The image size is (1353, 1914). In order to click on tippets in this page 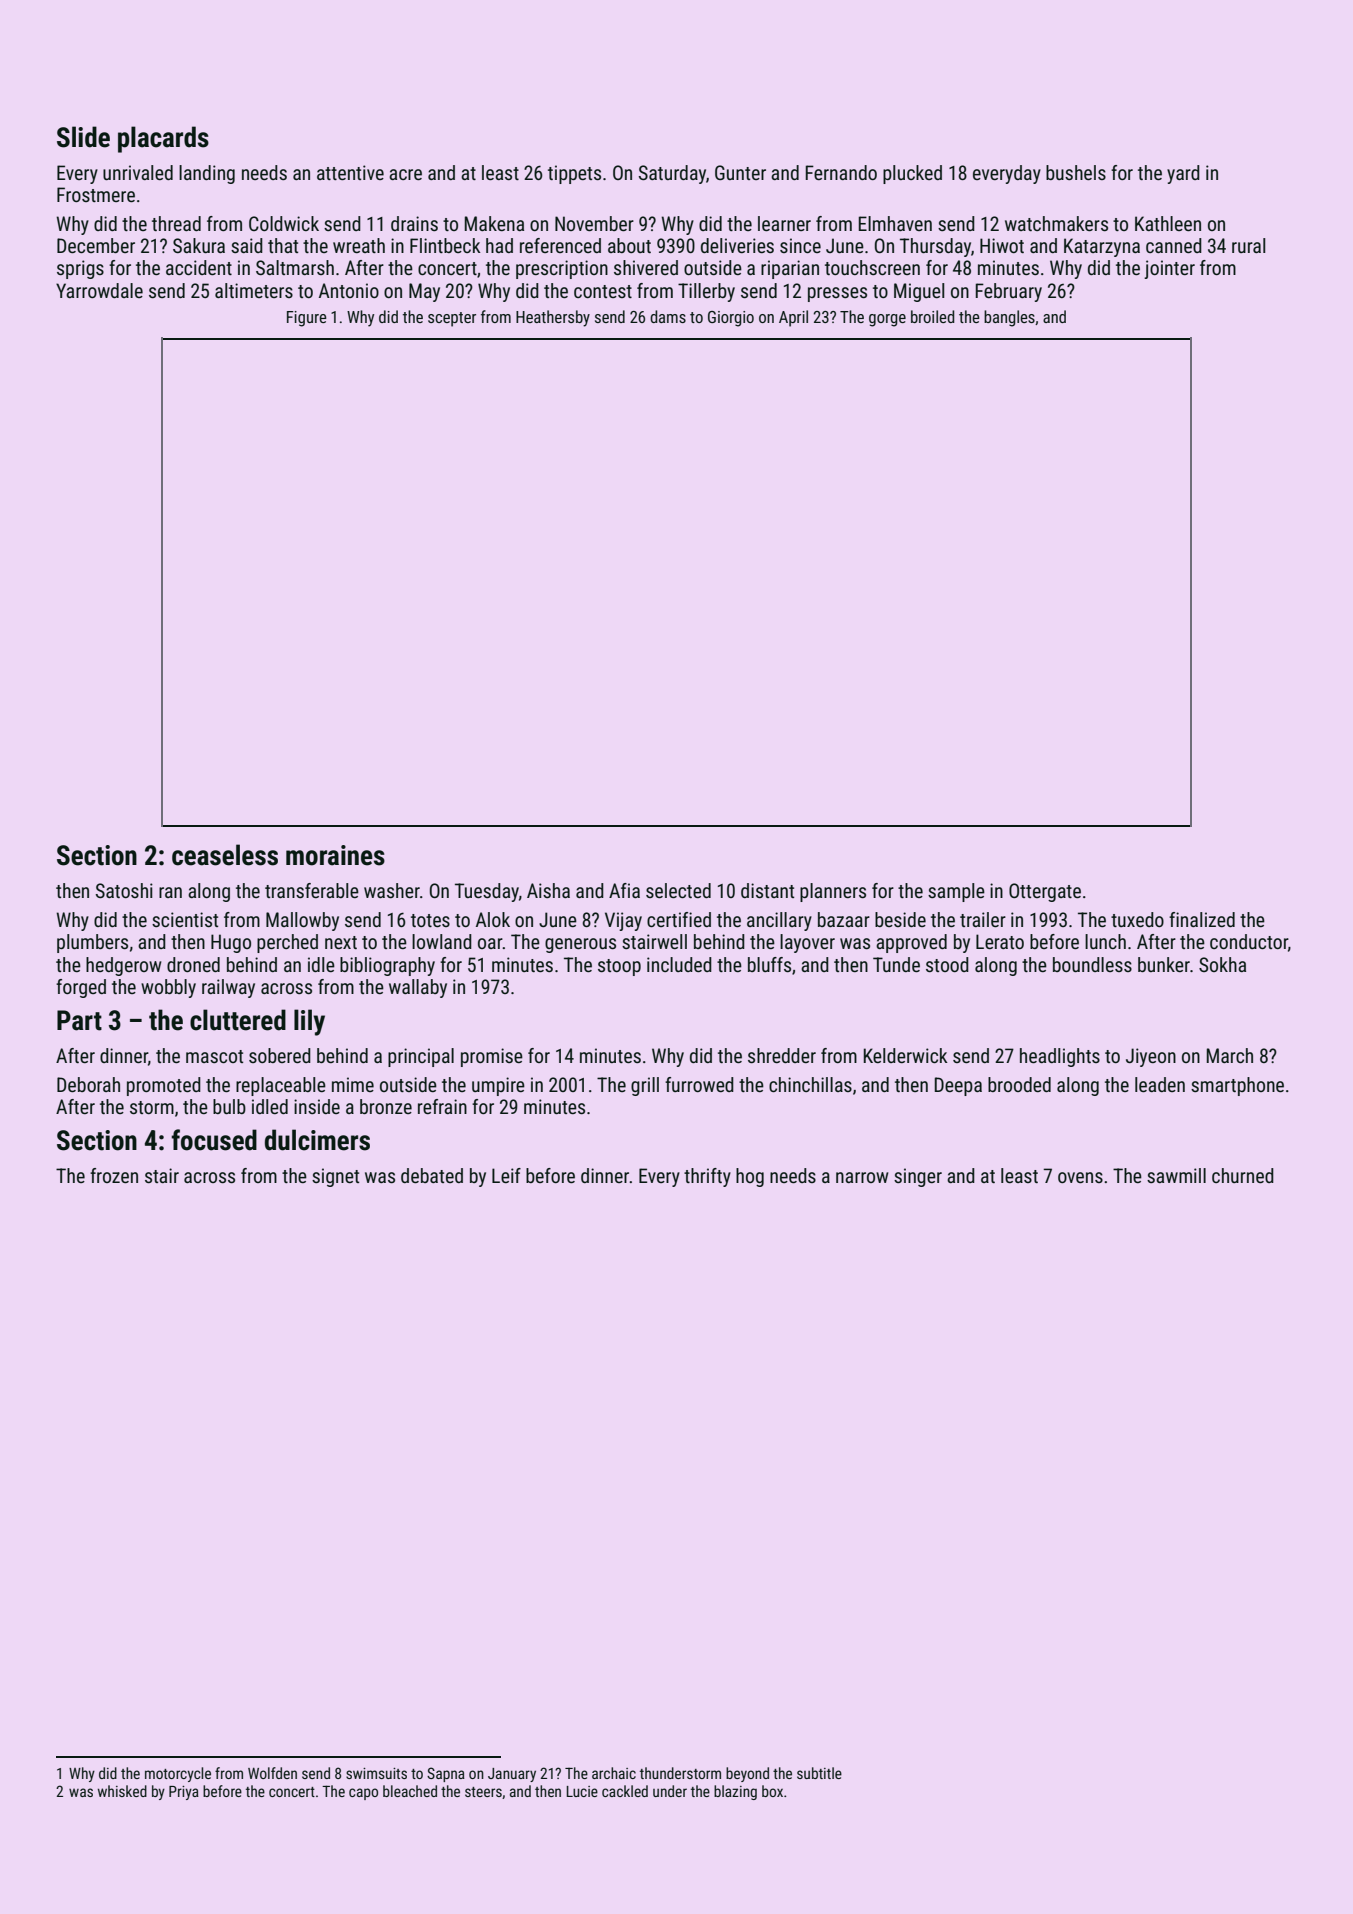, I will do `click(574, 174)`.
